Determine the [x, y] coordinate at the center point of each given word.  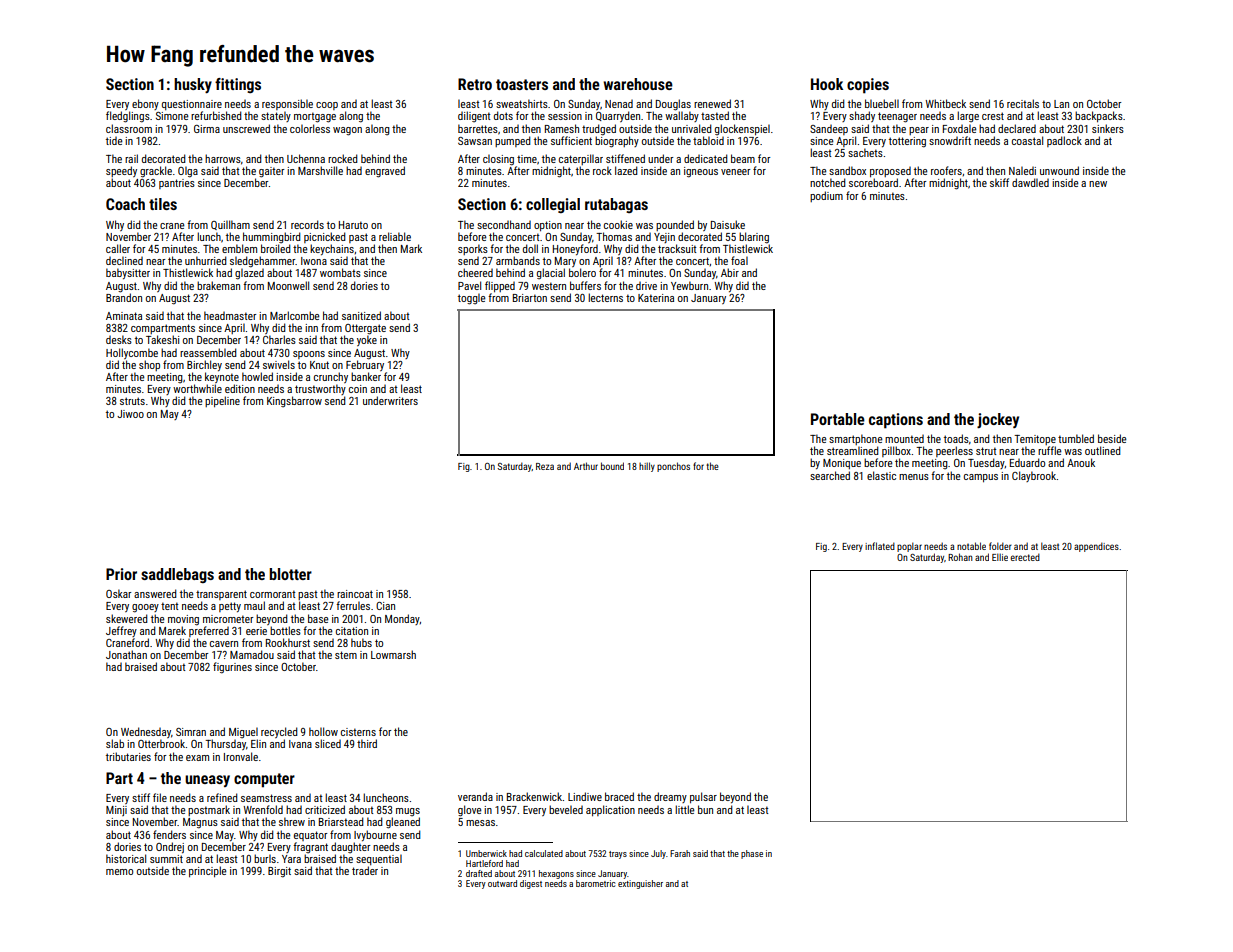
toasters [522, 84]
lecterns [605, 297]
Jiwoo [130, 414]
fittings [238, 85]
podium [826, 196]
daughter [350, 847]
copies [868, 86]
